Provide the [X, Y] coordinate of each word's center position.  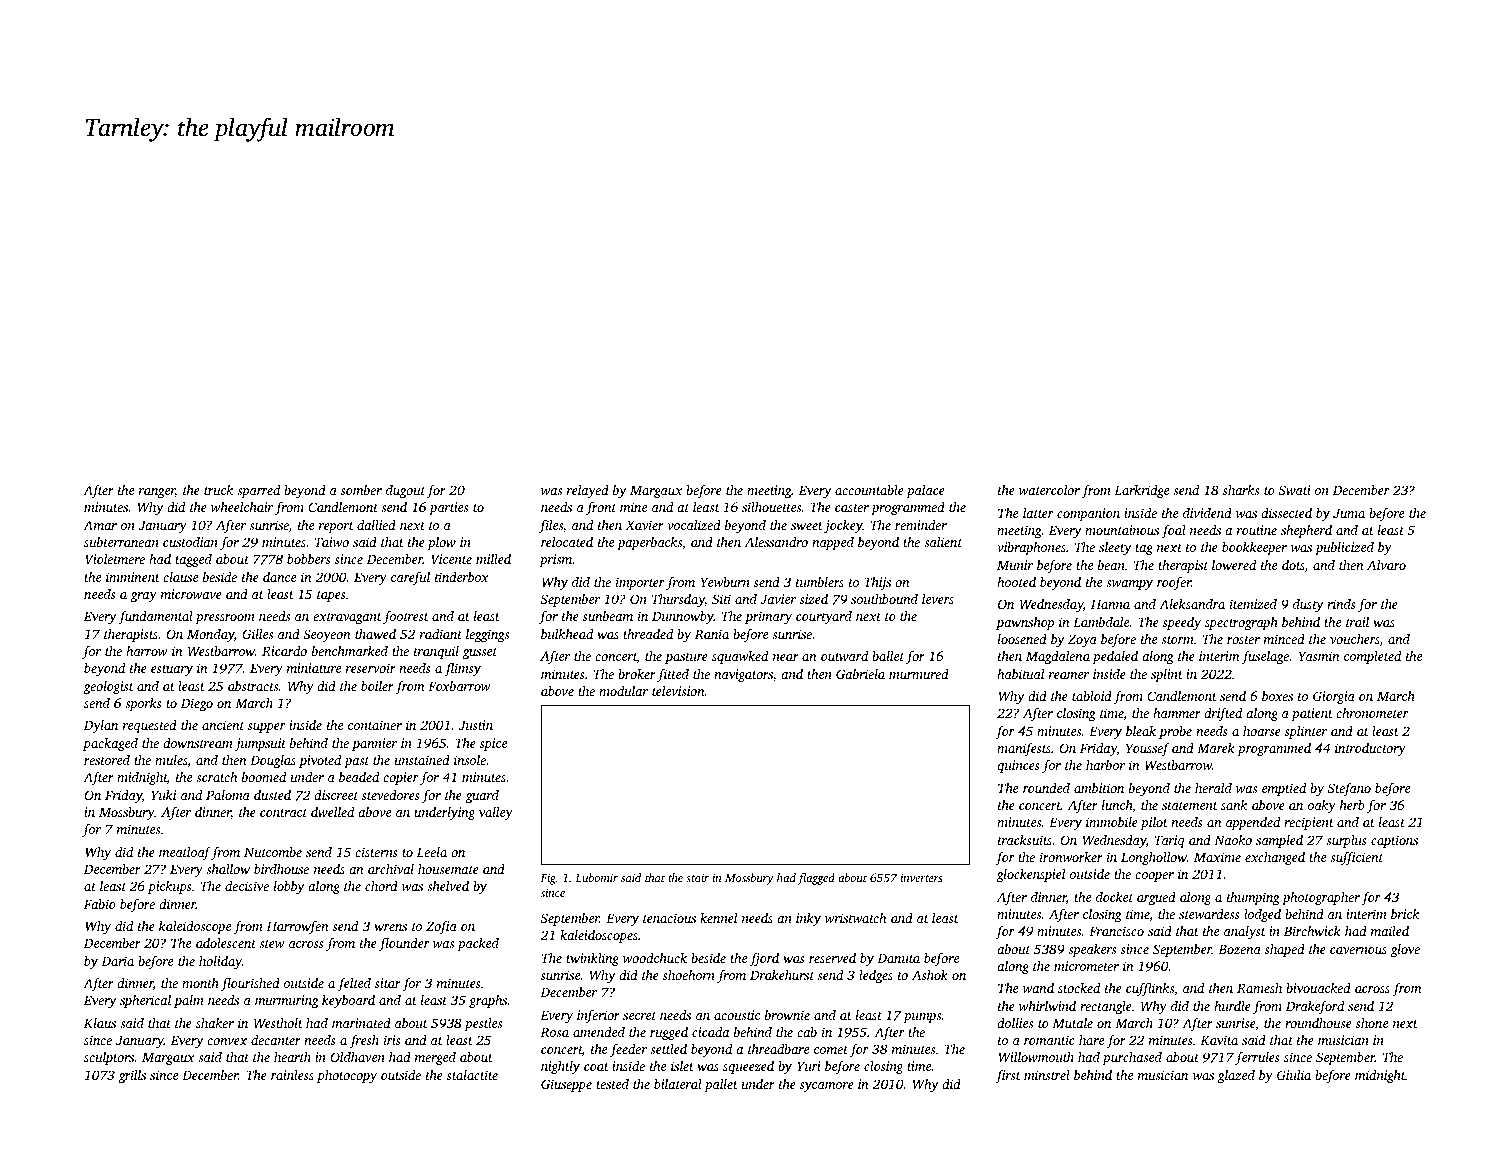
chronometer [1372, 713]
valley [496, 813]
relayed [588, 491]
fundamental [155, 617]
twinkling [592, 959]
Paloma [228, 795]
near [786, 657]
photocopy [347, 1076]
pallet [721, 1085]
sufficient [1356, 858]
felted [354, 984]
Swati [1295, 490]
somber [361, 490]
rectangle [1106, 1007]
